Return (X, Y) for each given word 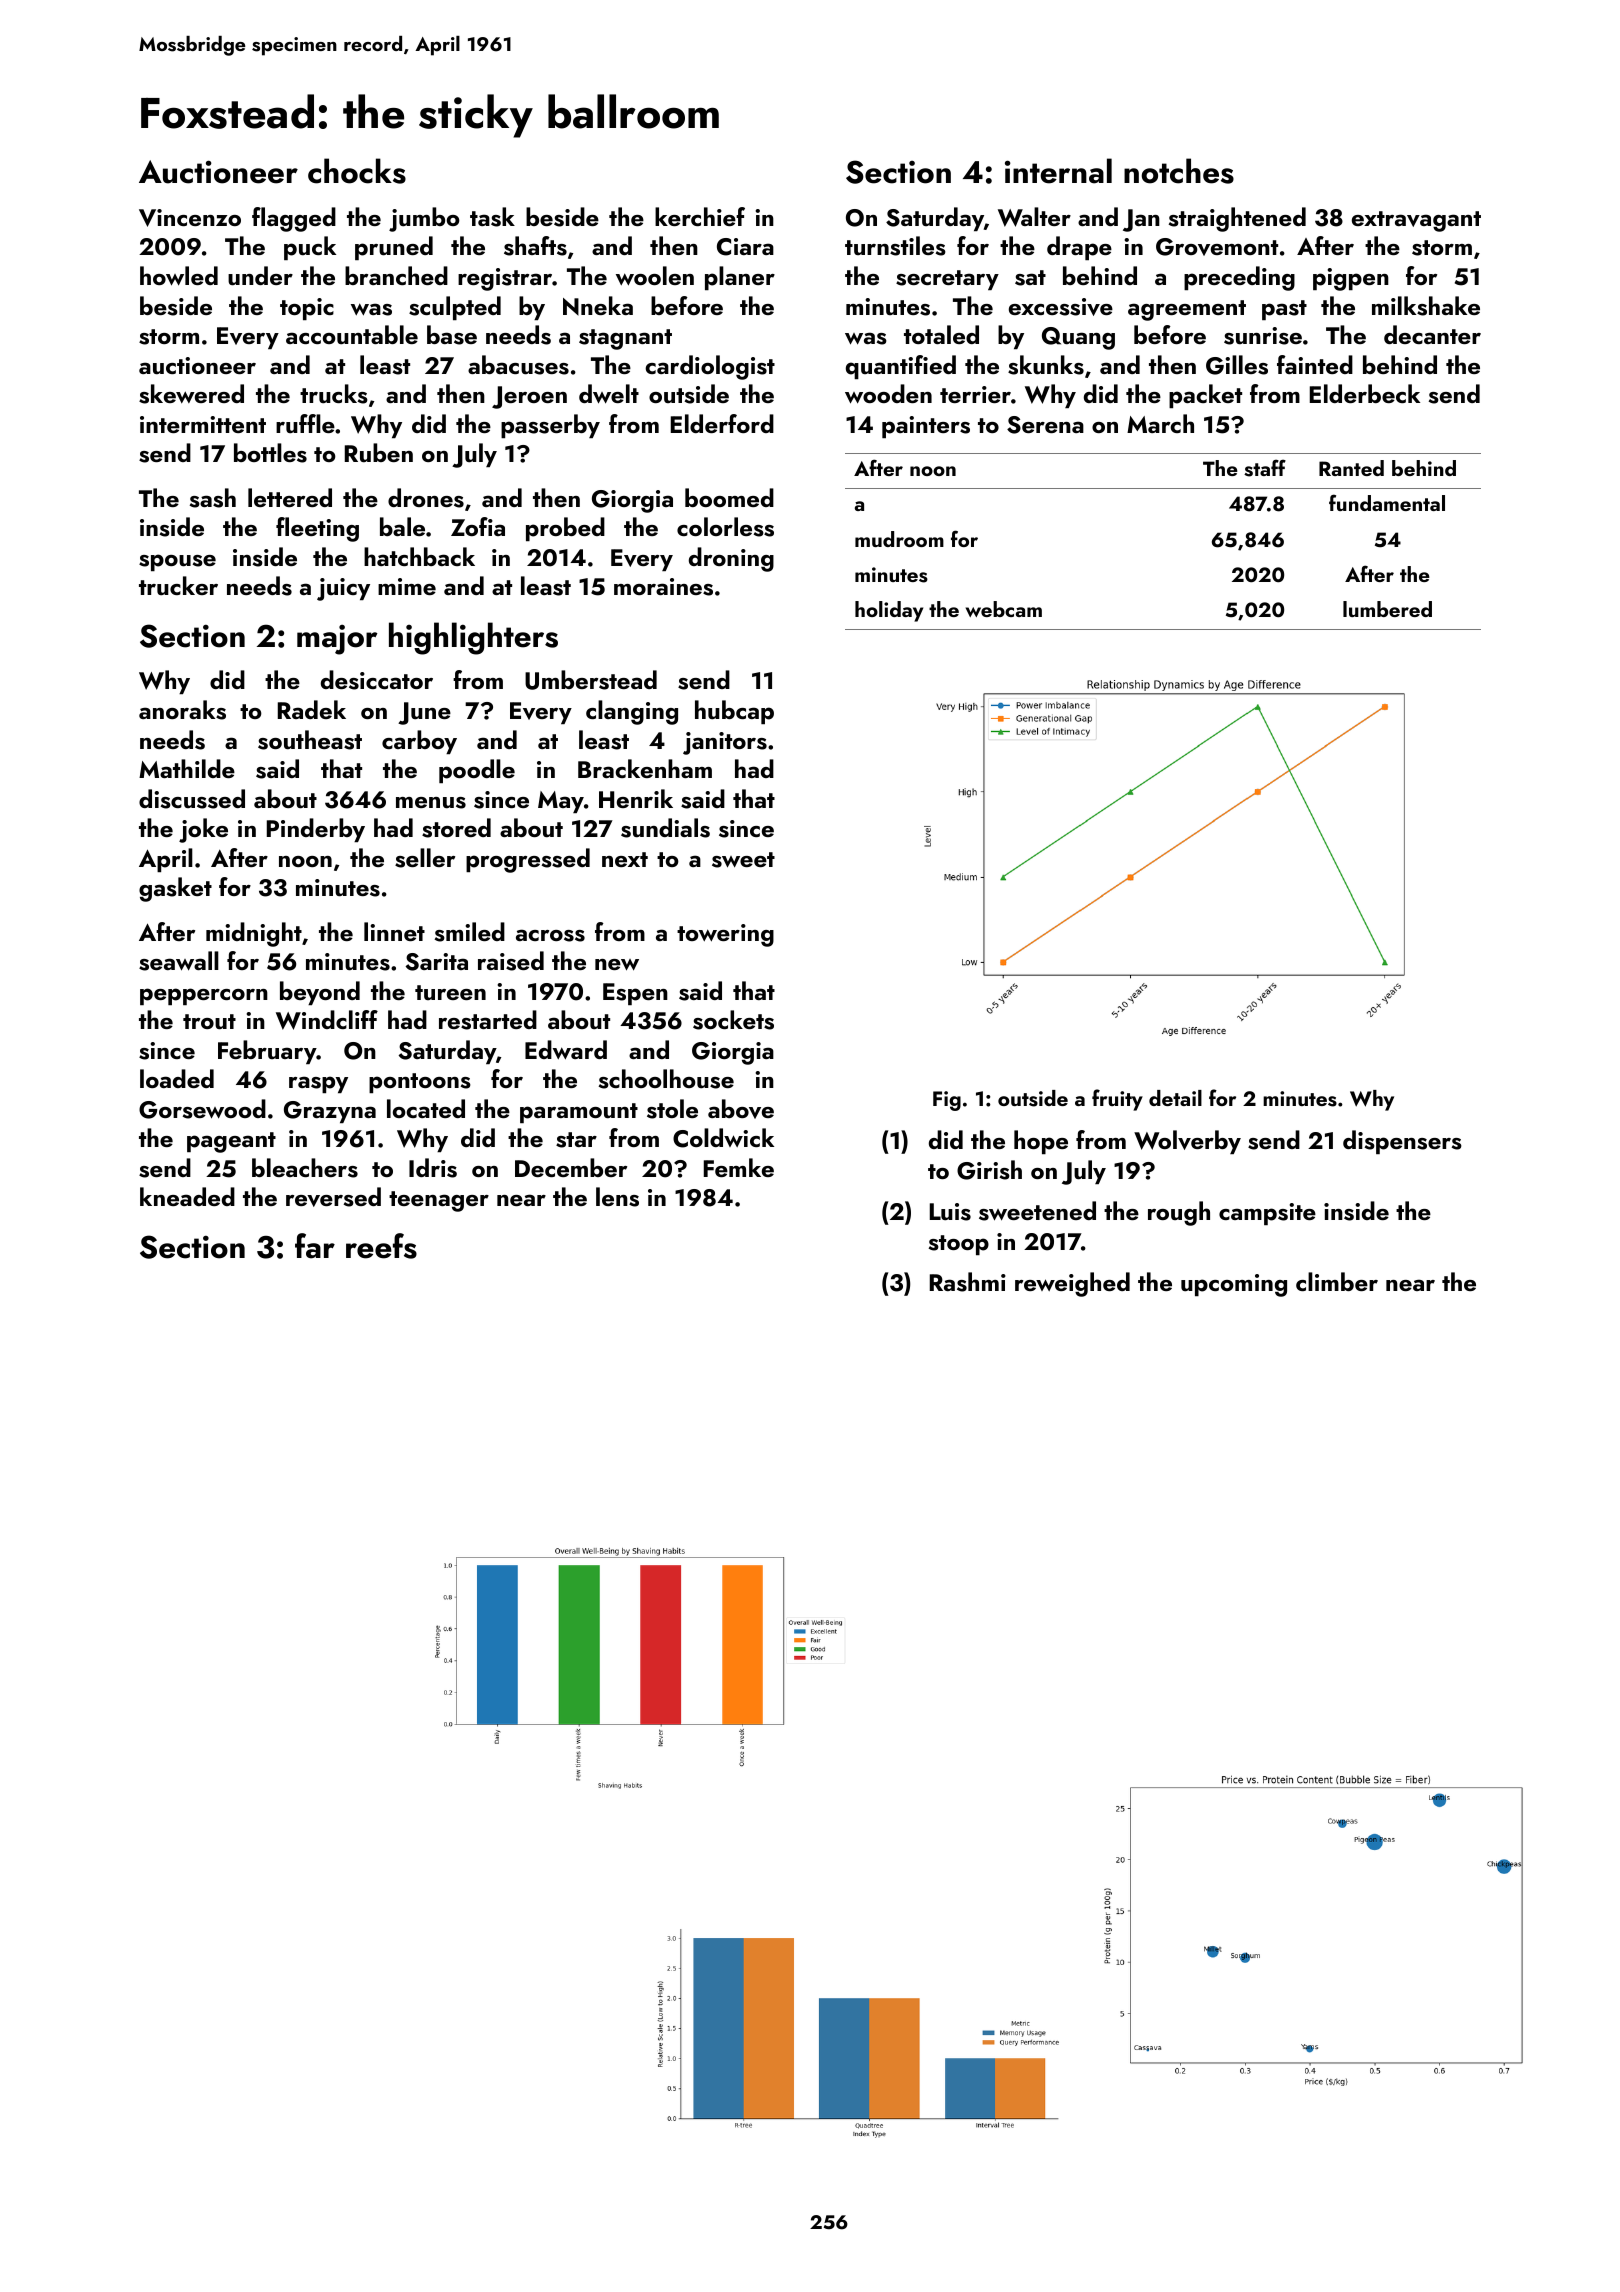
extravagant (1416, 221)
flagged (294, 219)
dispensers (1402, 1142)
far (315, 1246)
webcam (1004, 609)
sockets (733, 1020)
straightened (1237, 219)
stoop (959, 1245)
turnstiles (895, 246)
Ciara (745, 247)
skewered (191, 394)
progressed (528, 860)
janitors (725, 743)
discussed (192, 799)
